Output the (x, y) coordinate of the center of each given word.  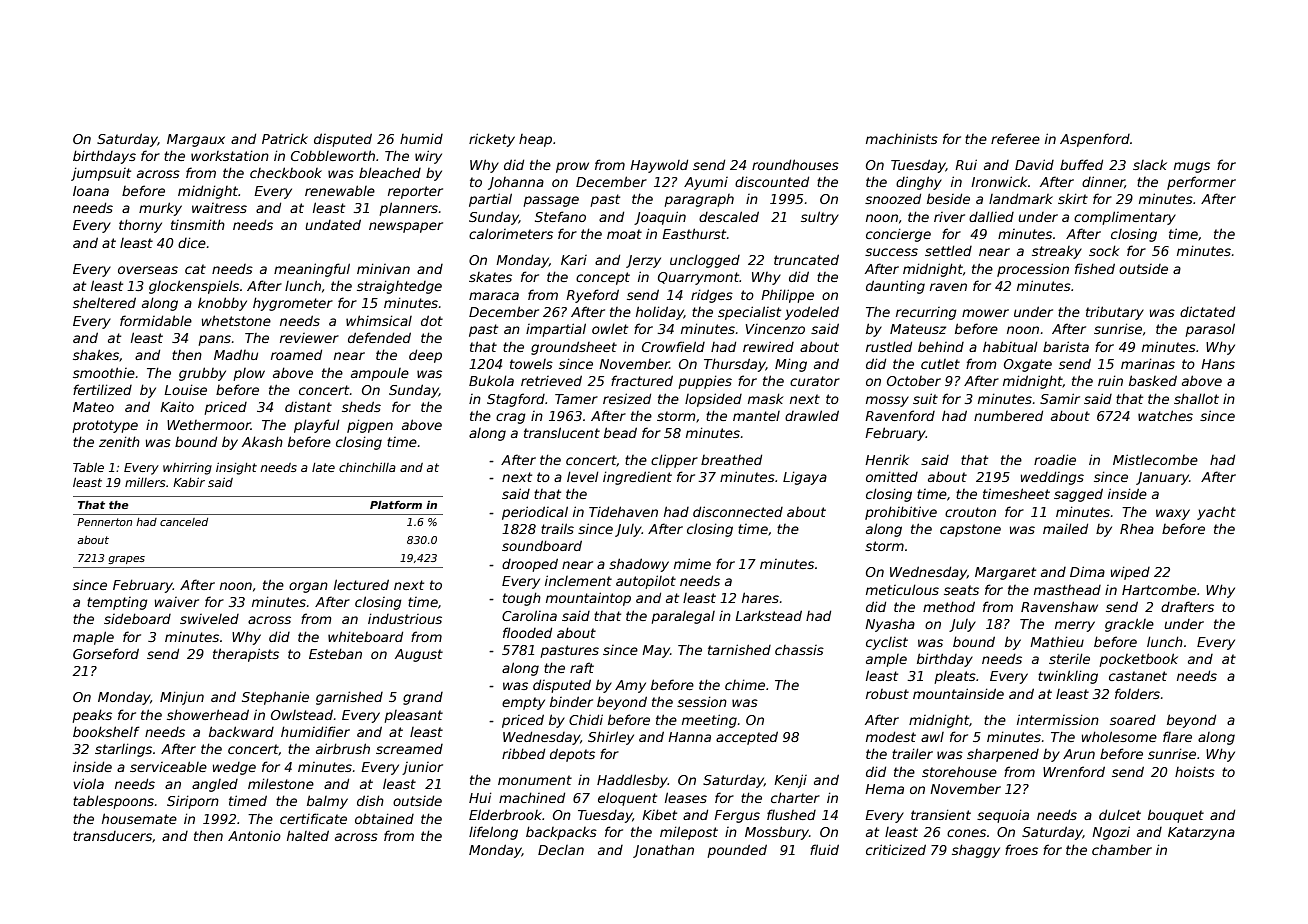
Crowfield (673, 346)
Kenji (790, 781)
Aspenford (1095, 140)
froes (1021, 849)
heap (535, 140)
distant (308, 406)
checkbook (286, 172)
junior (422, 768)
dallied (991, 216)
